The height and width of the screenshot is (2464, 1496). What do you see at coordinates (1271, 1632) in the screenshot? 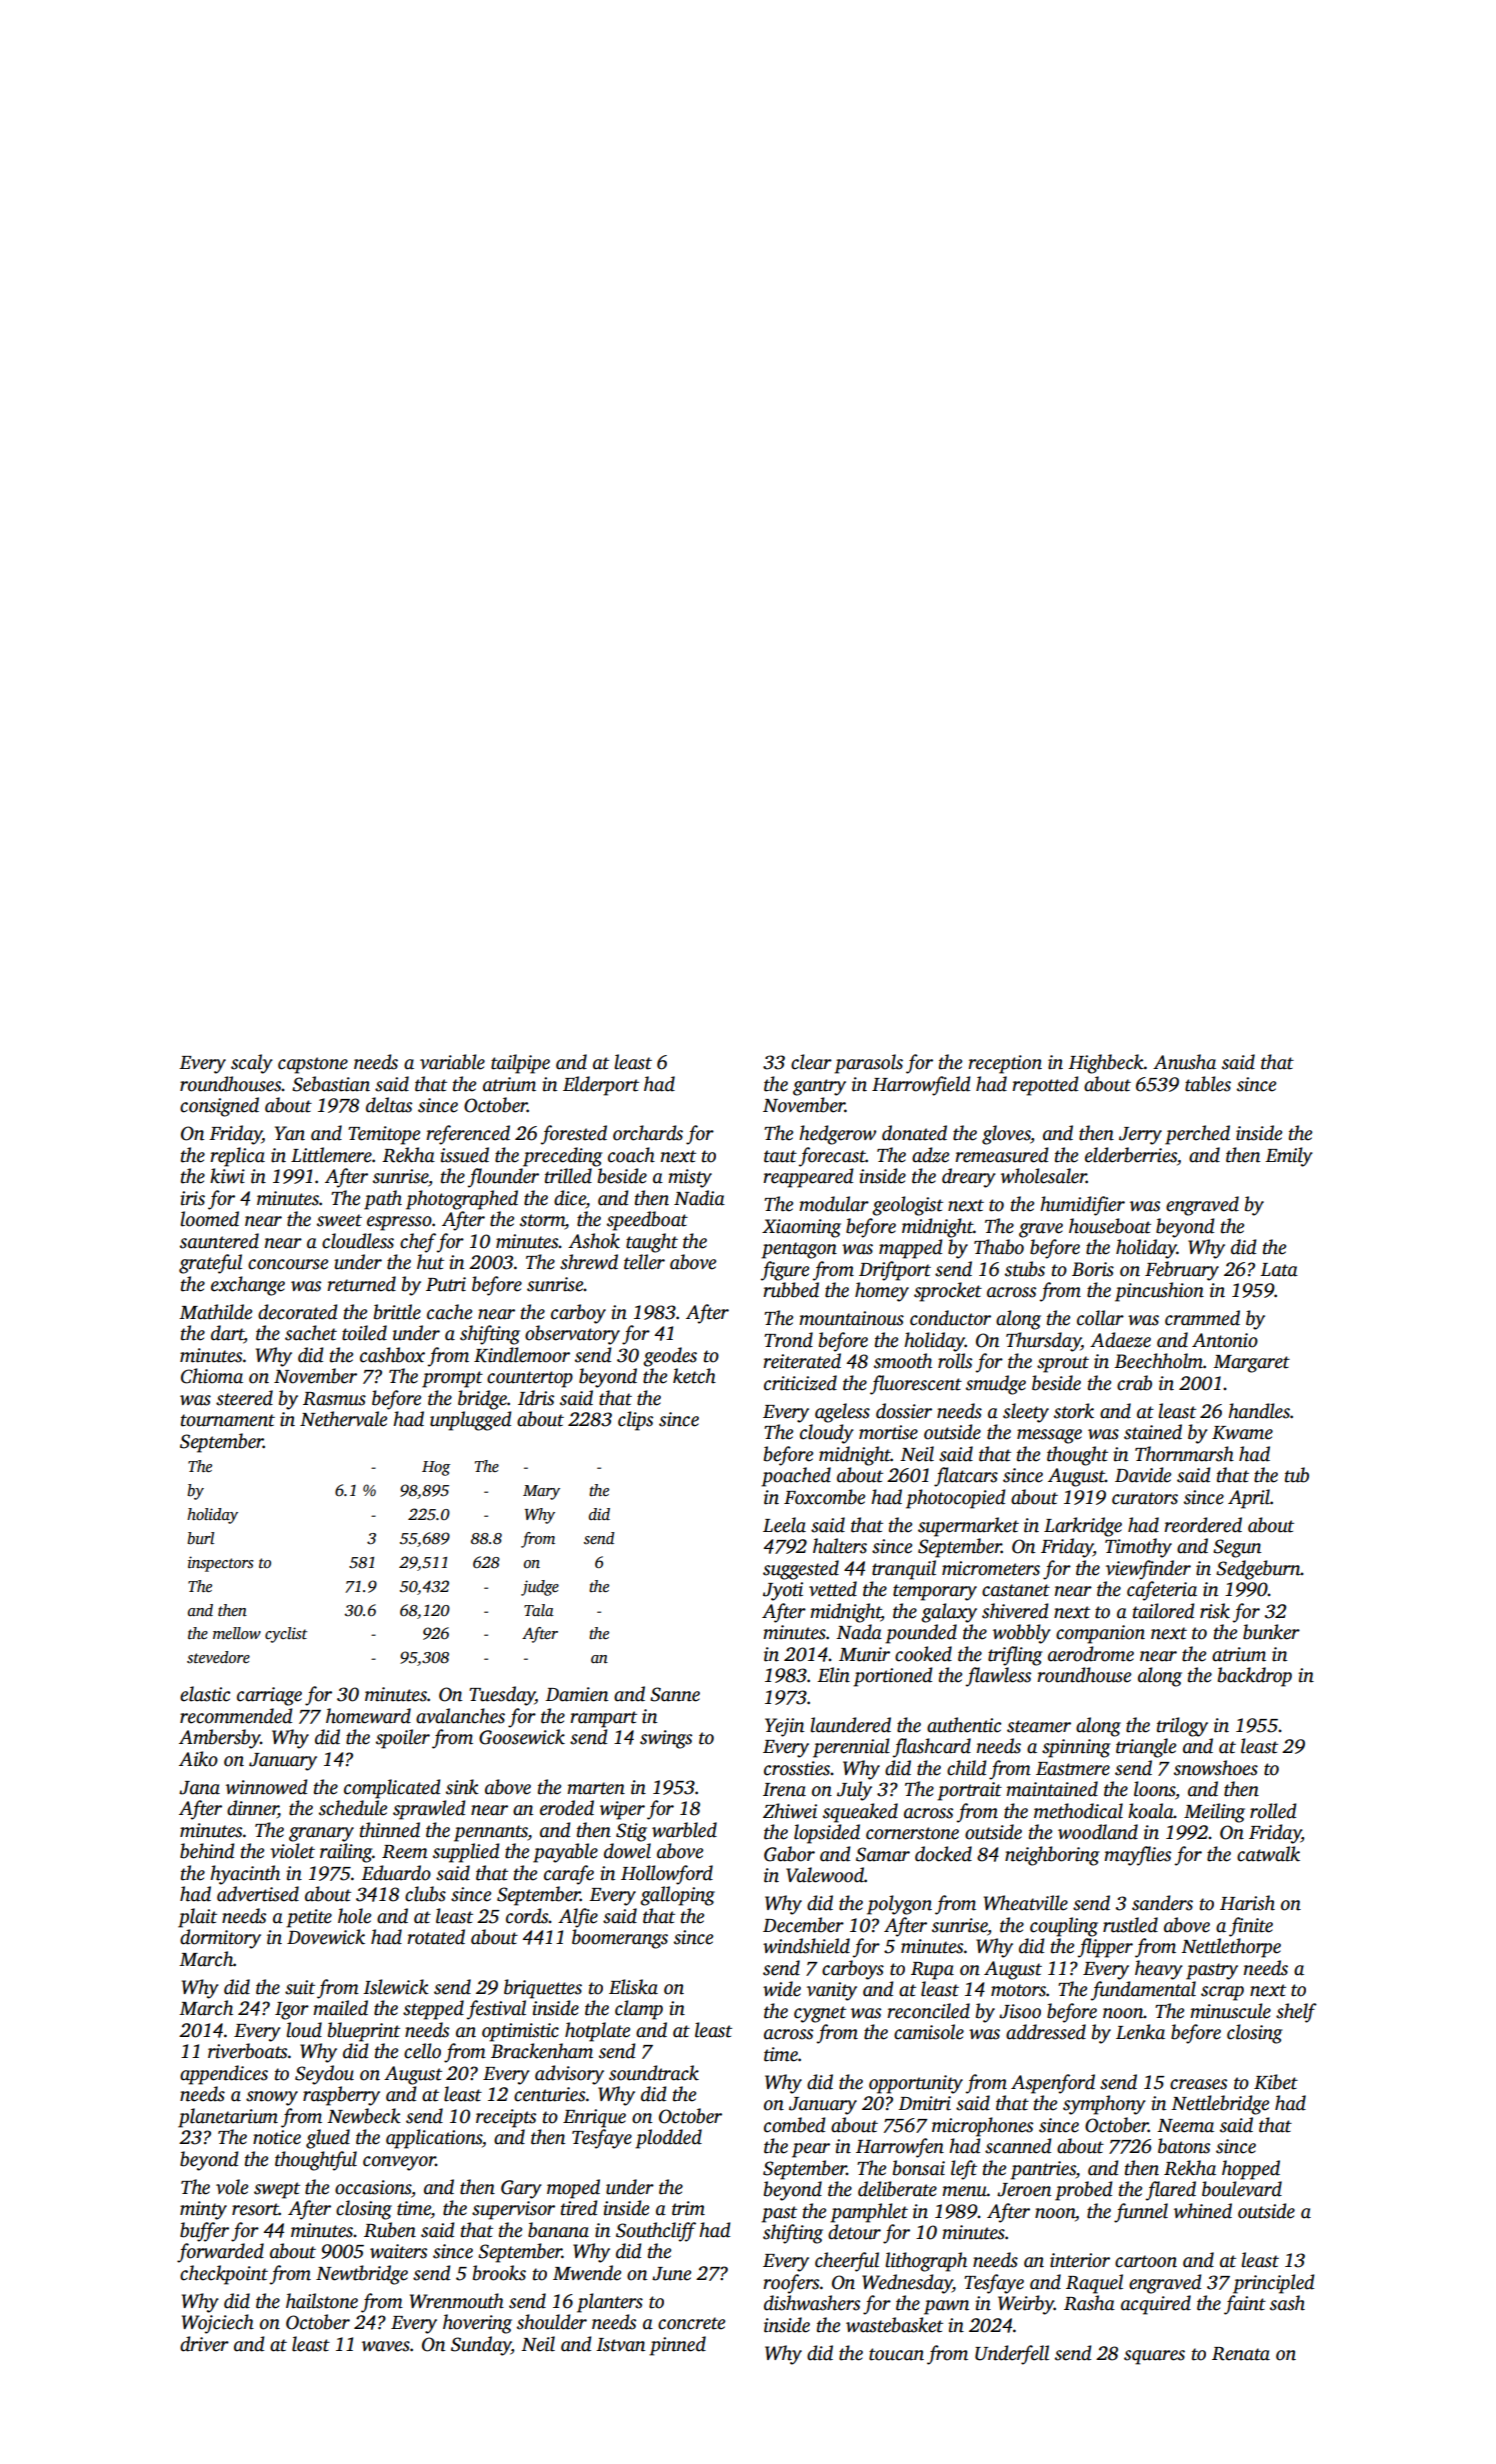
I see `bunker` at bounding box center [1271, 1632].
